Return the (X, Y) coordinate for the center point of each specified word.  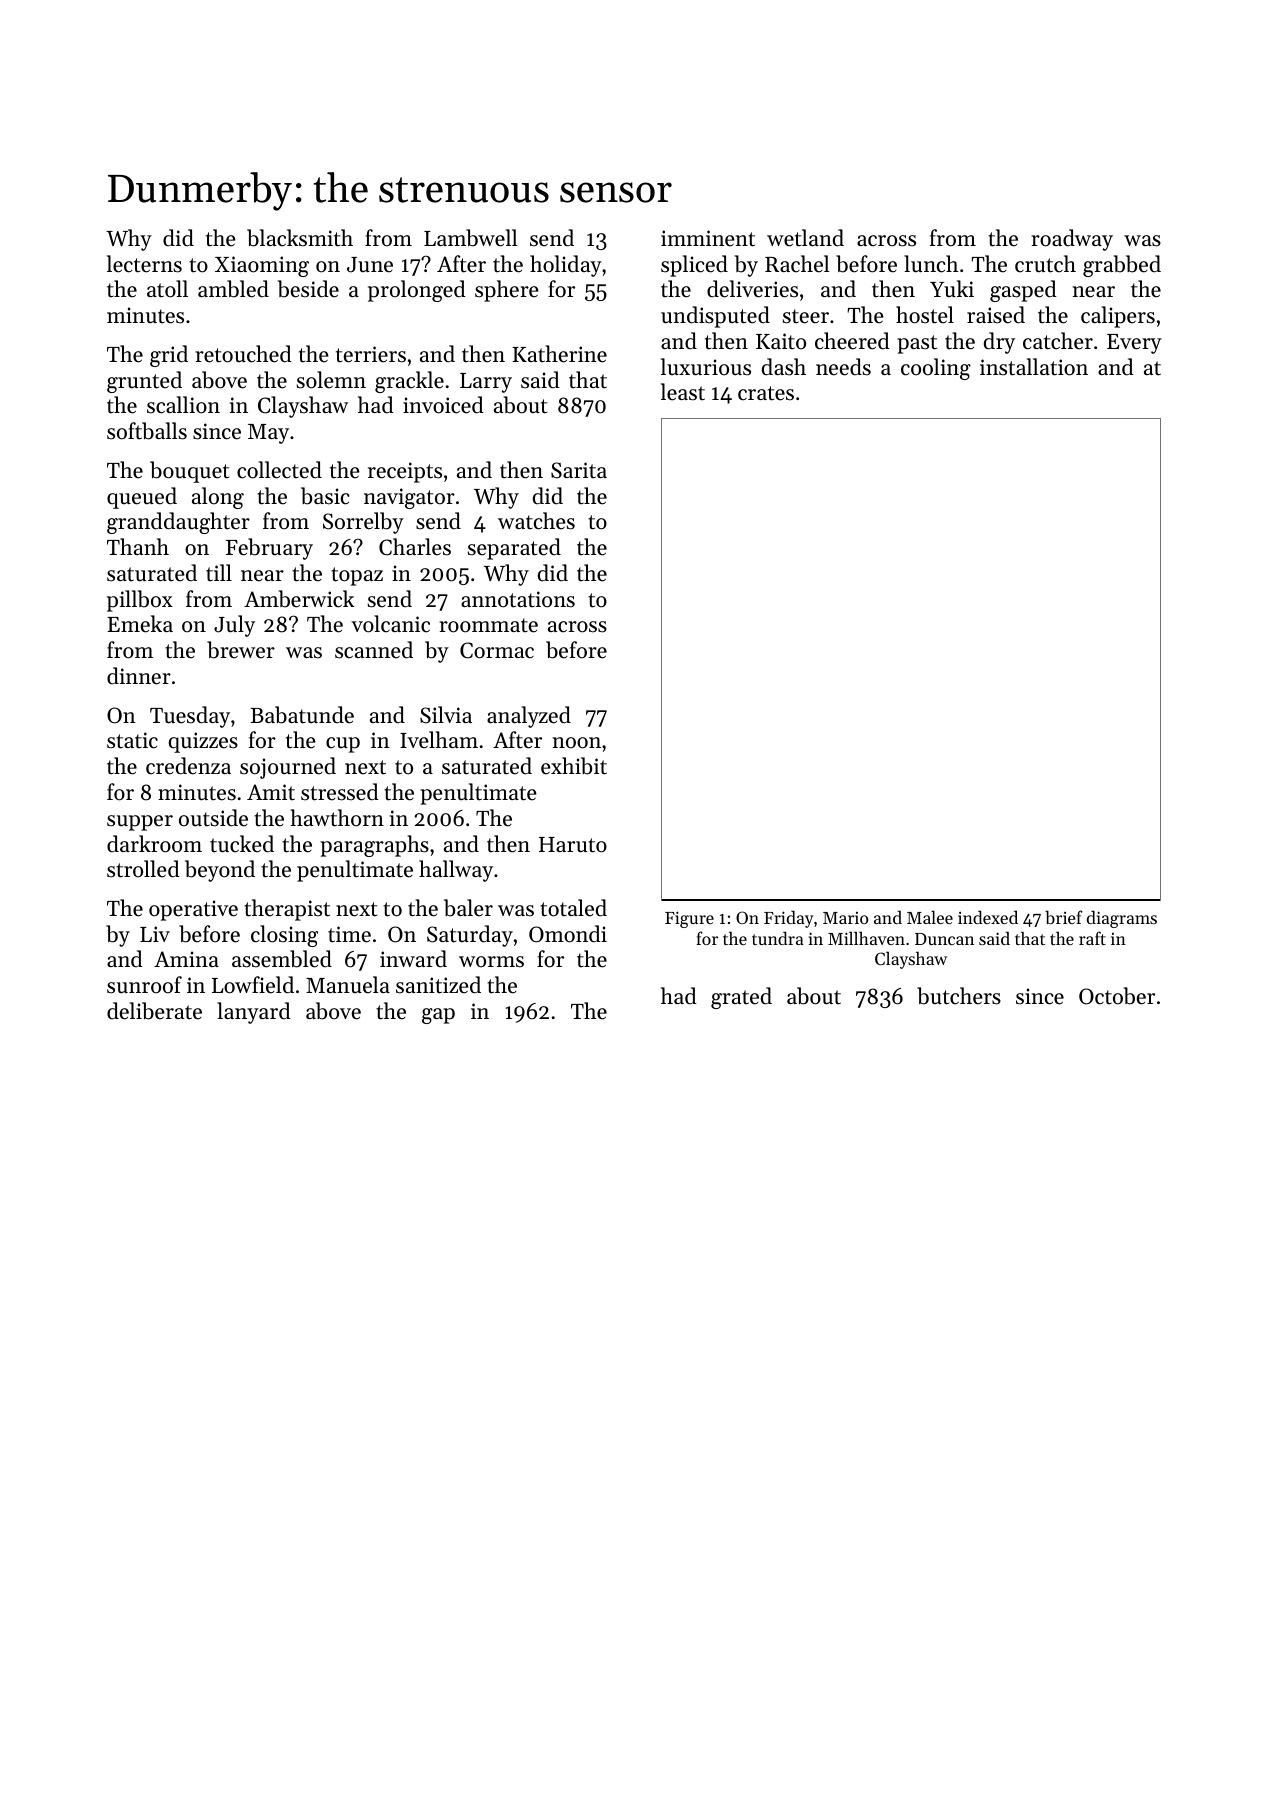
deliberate (154, 1011)
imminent (708, 238)
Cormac (497, 650)
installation (1034, 367)
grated (741, 998)
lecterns (144, 264)
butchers (959, 996)
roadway (1072, 240)
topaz (357, 576)
